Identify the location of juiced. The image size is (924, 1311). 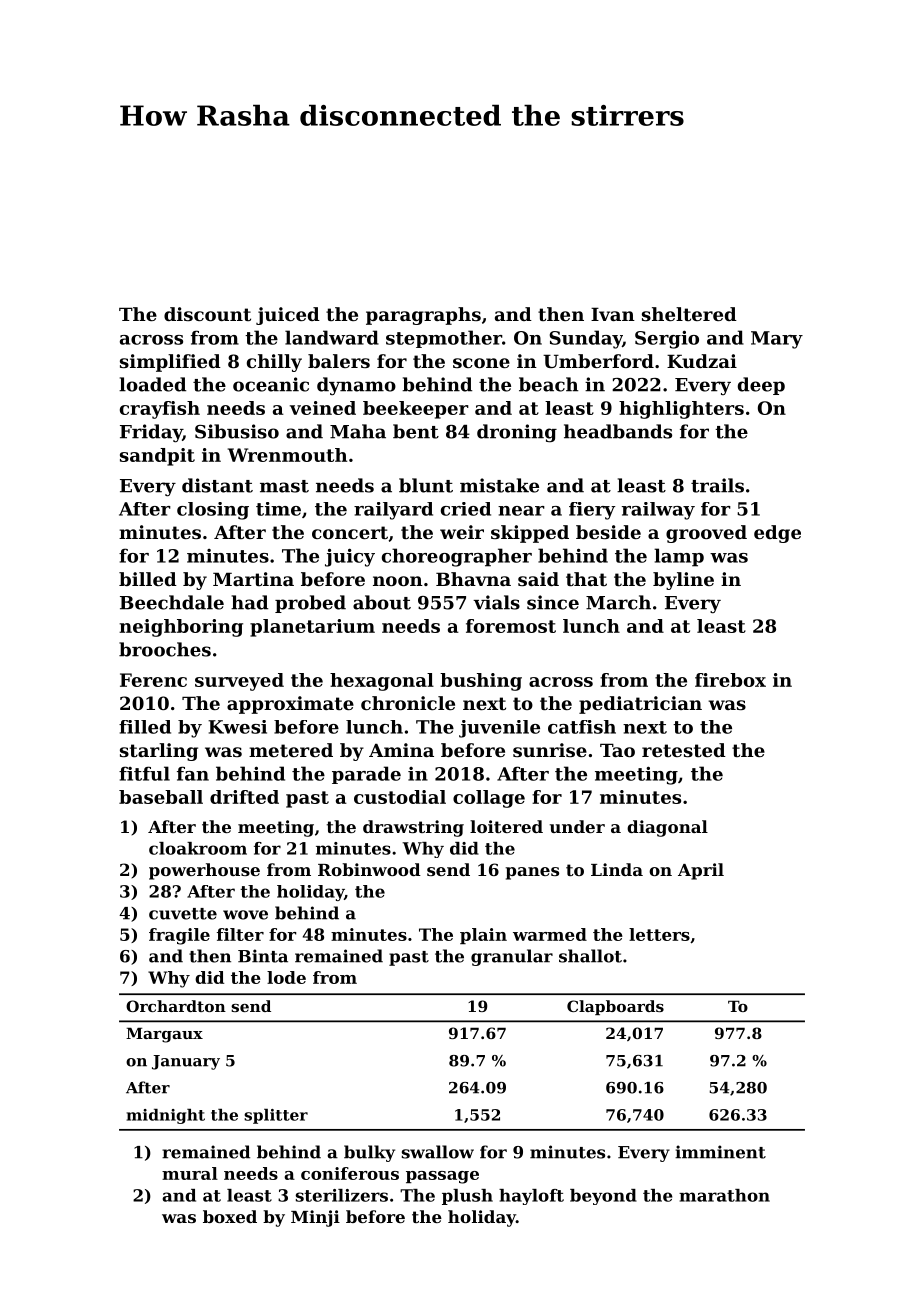
(288, 316).
